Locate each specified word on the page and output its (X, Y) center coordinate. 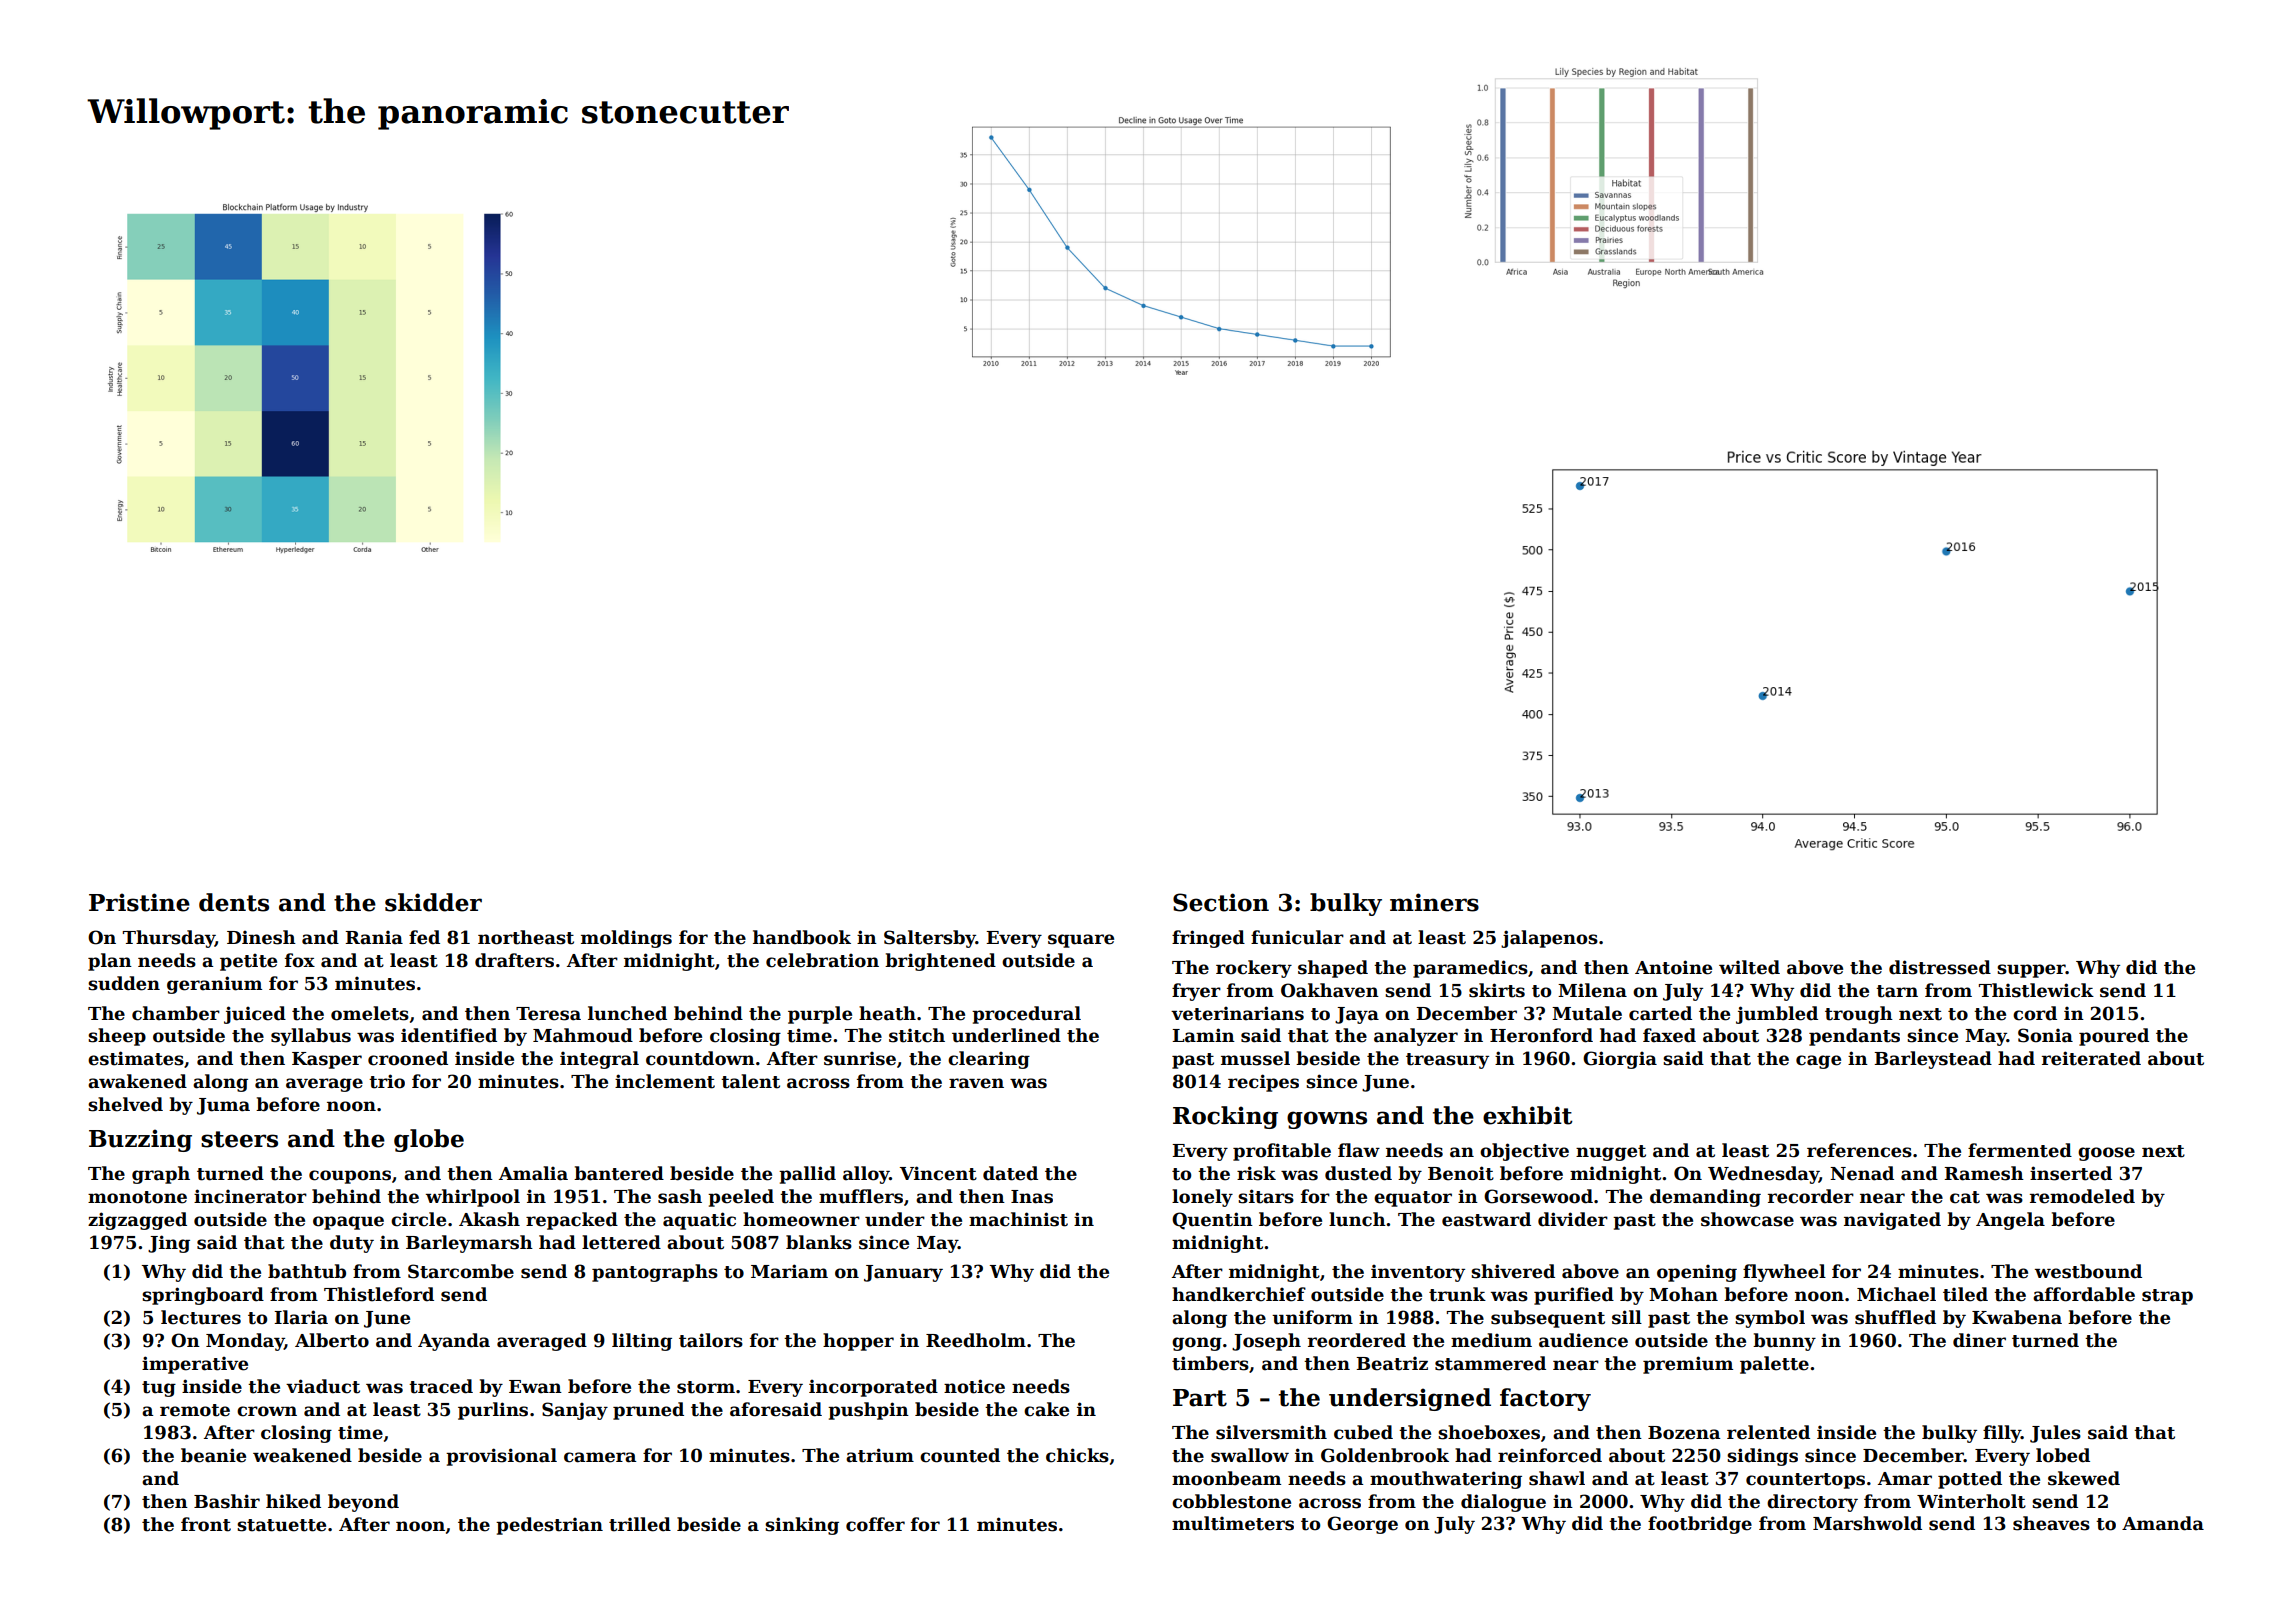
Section (1221, 902)
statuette (281, 1525)
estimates (136, 1058)
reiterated (2091, 1058)
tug (159, 1389)
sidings (1762, 1457)
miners (1434, 902)
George (1362, 1525)
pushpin (868, 1411)
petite (248, 962)
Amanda (2163, 1523)
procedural (1026, 1015)
